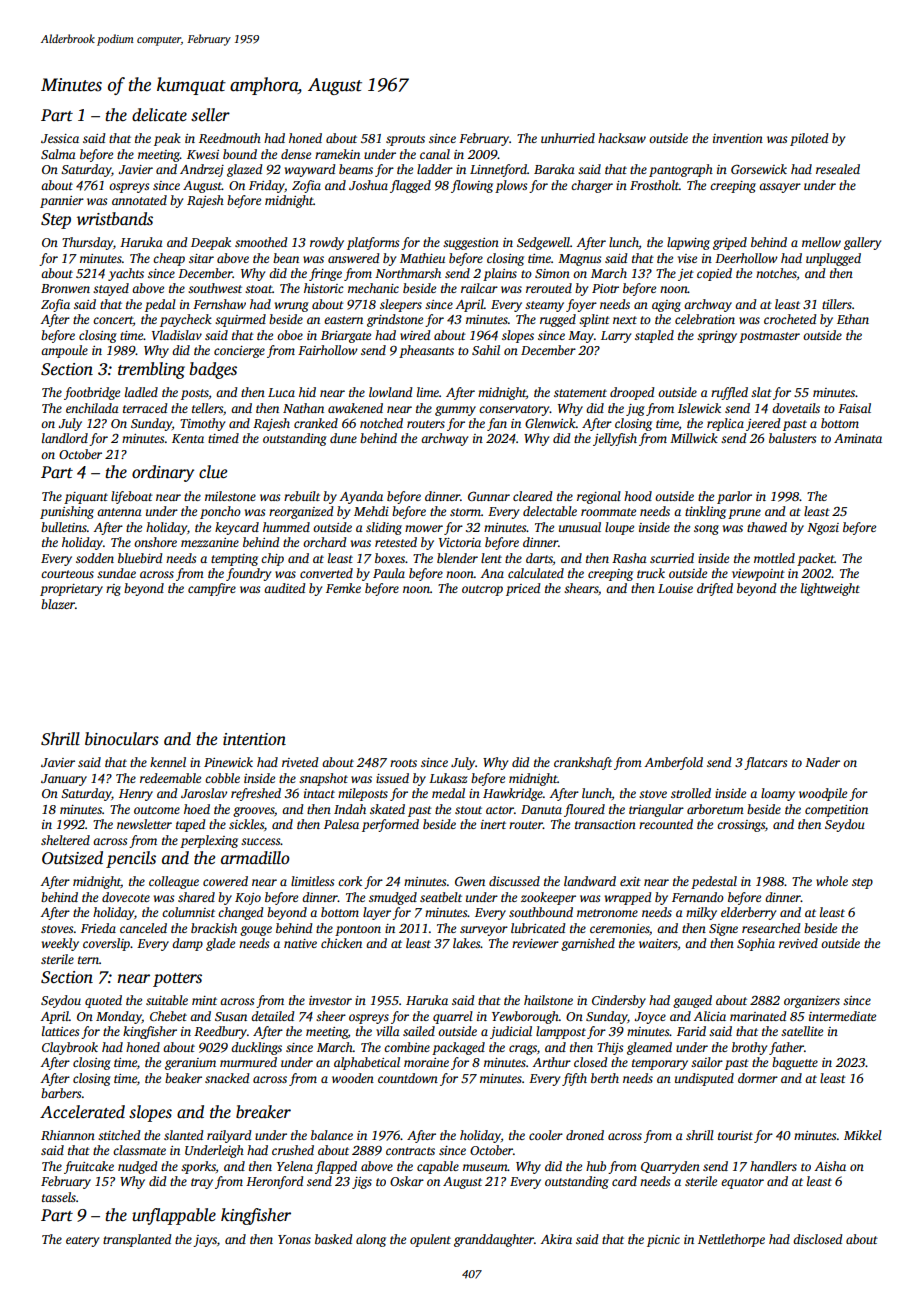  I want to click on binoculars, so click(122, 739).
